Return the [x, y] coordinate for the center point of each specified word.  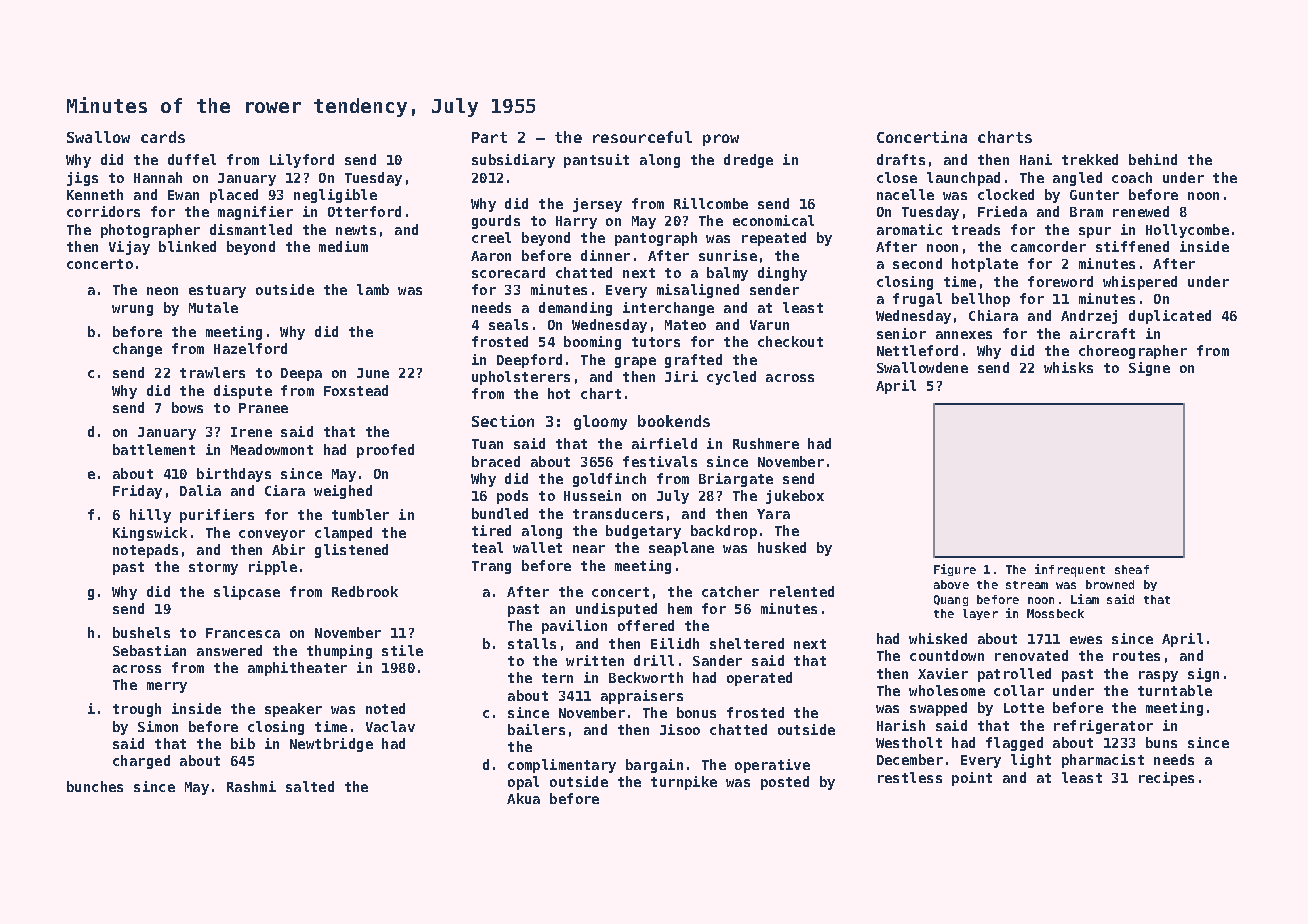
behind [1153, 159]
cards [163, 137]
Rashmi [251, 786]
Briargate [736, 480]
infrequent [1070, 570]
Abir [288, 549]
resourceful [642, 137]
